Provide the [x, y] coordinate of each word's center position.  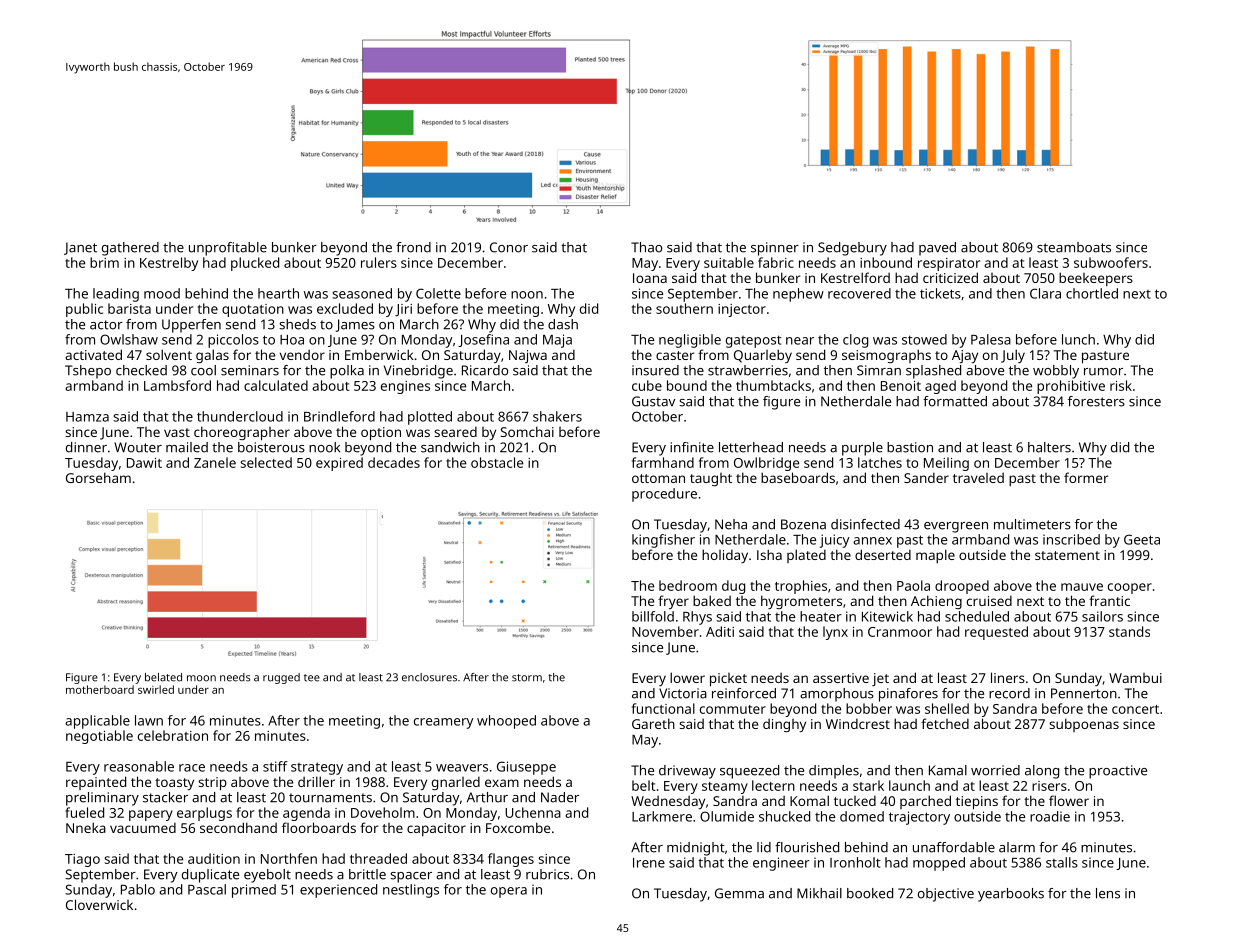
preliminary [102, 799]
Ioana [650, 278]
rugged [281, 678]
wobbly [1056, 372]
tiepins [977, 803]
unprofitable [228, 249]
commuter [733, 709]
